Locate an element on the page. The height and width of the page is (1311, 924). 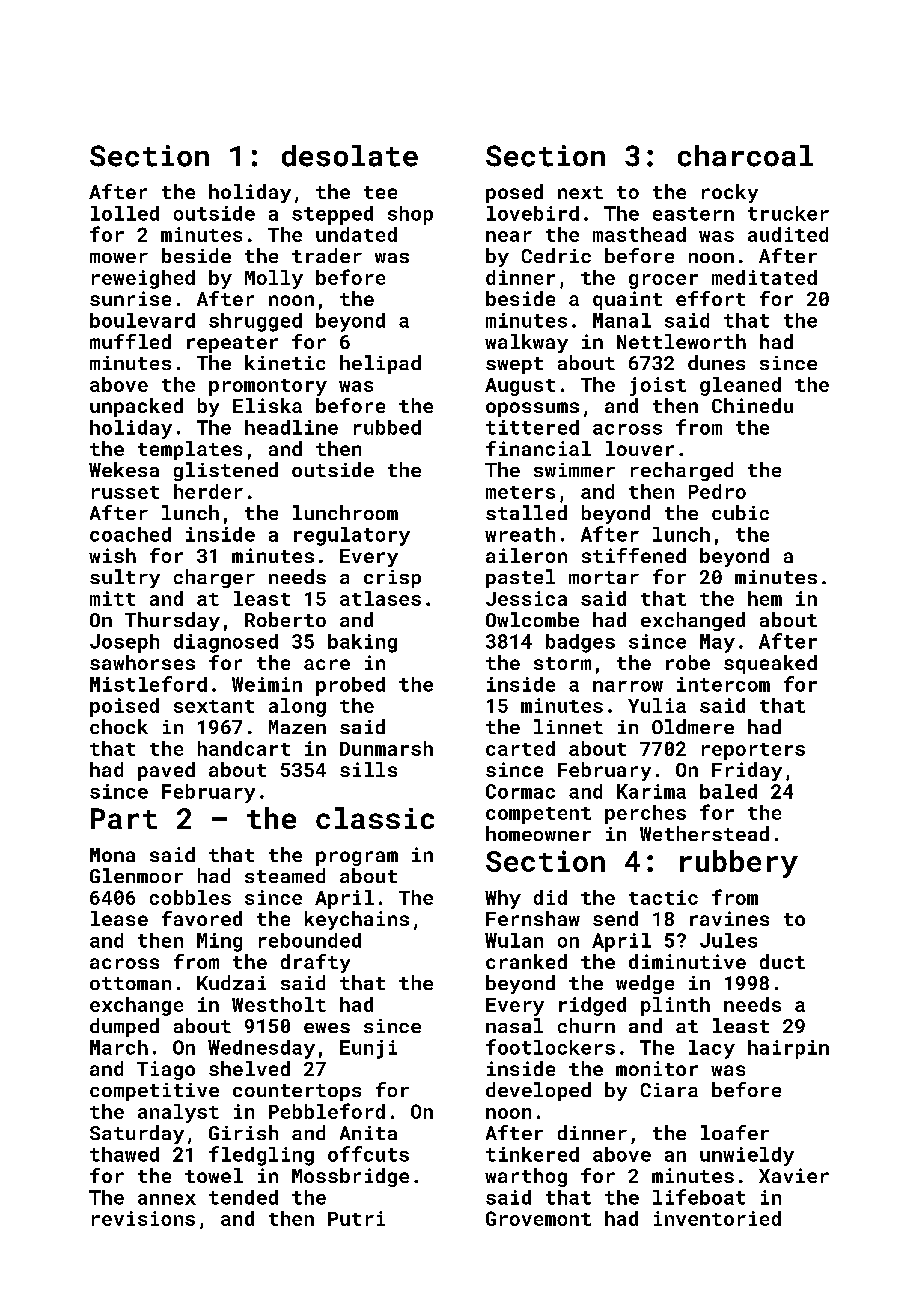
lolled is located at coordinates (125, 213).
